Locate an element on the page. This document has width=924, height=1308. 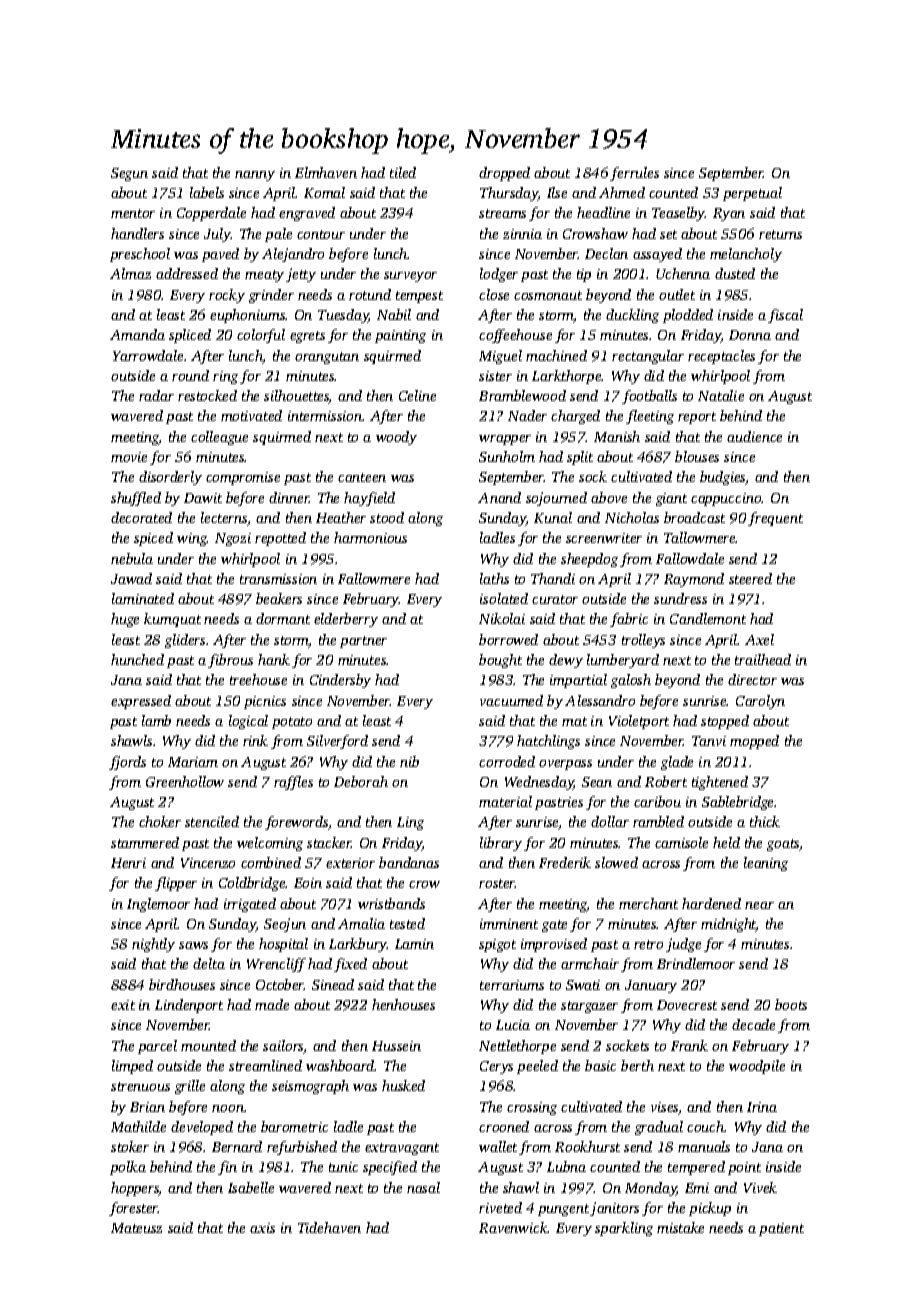
fixed is located at coordinates (350, 965).
